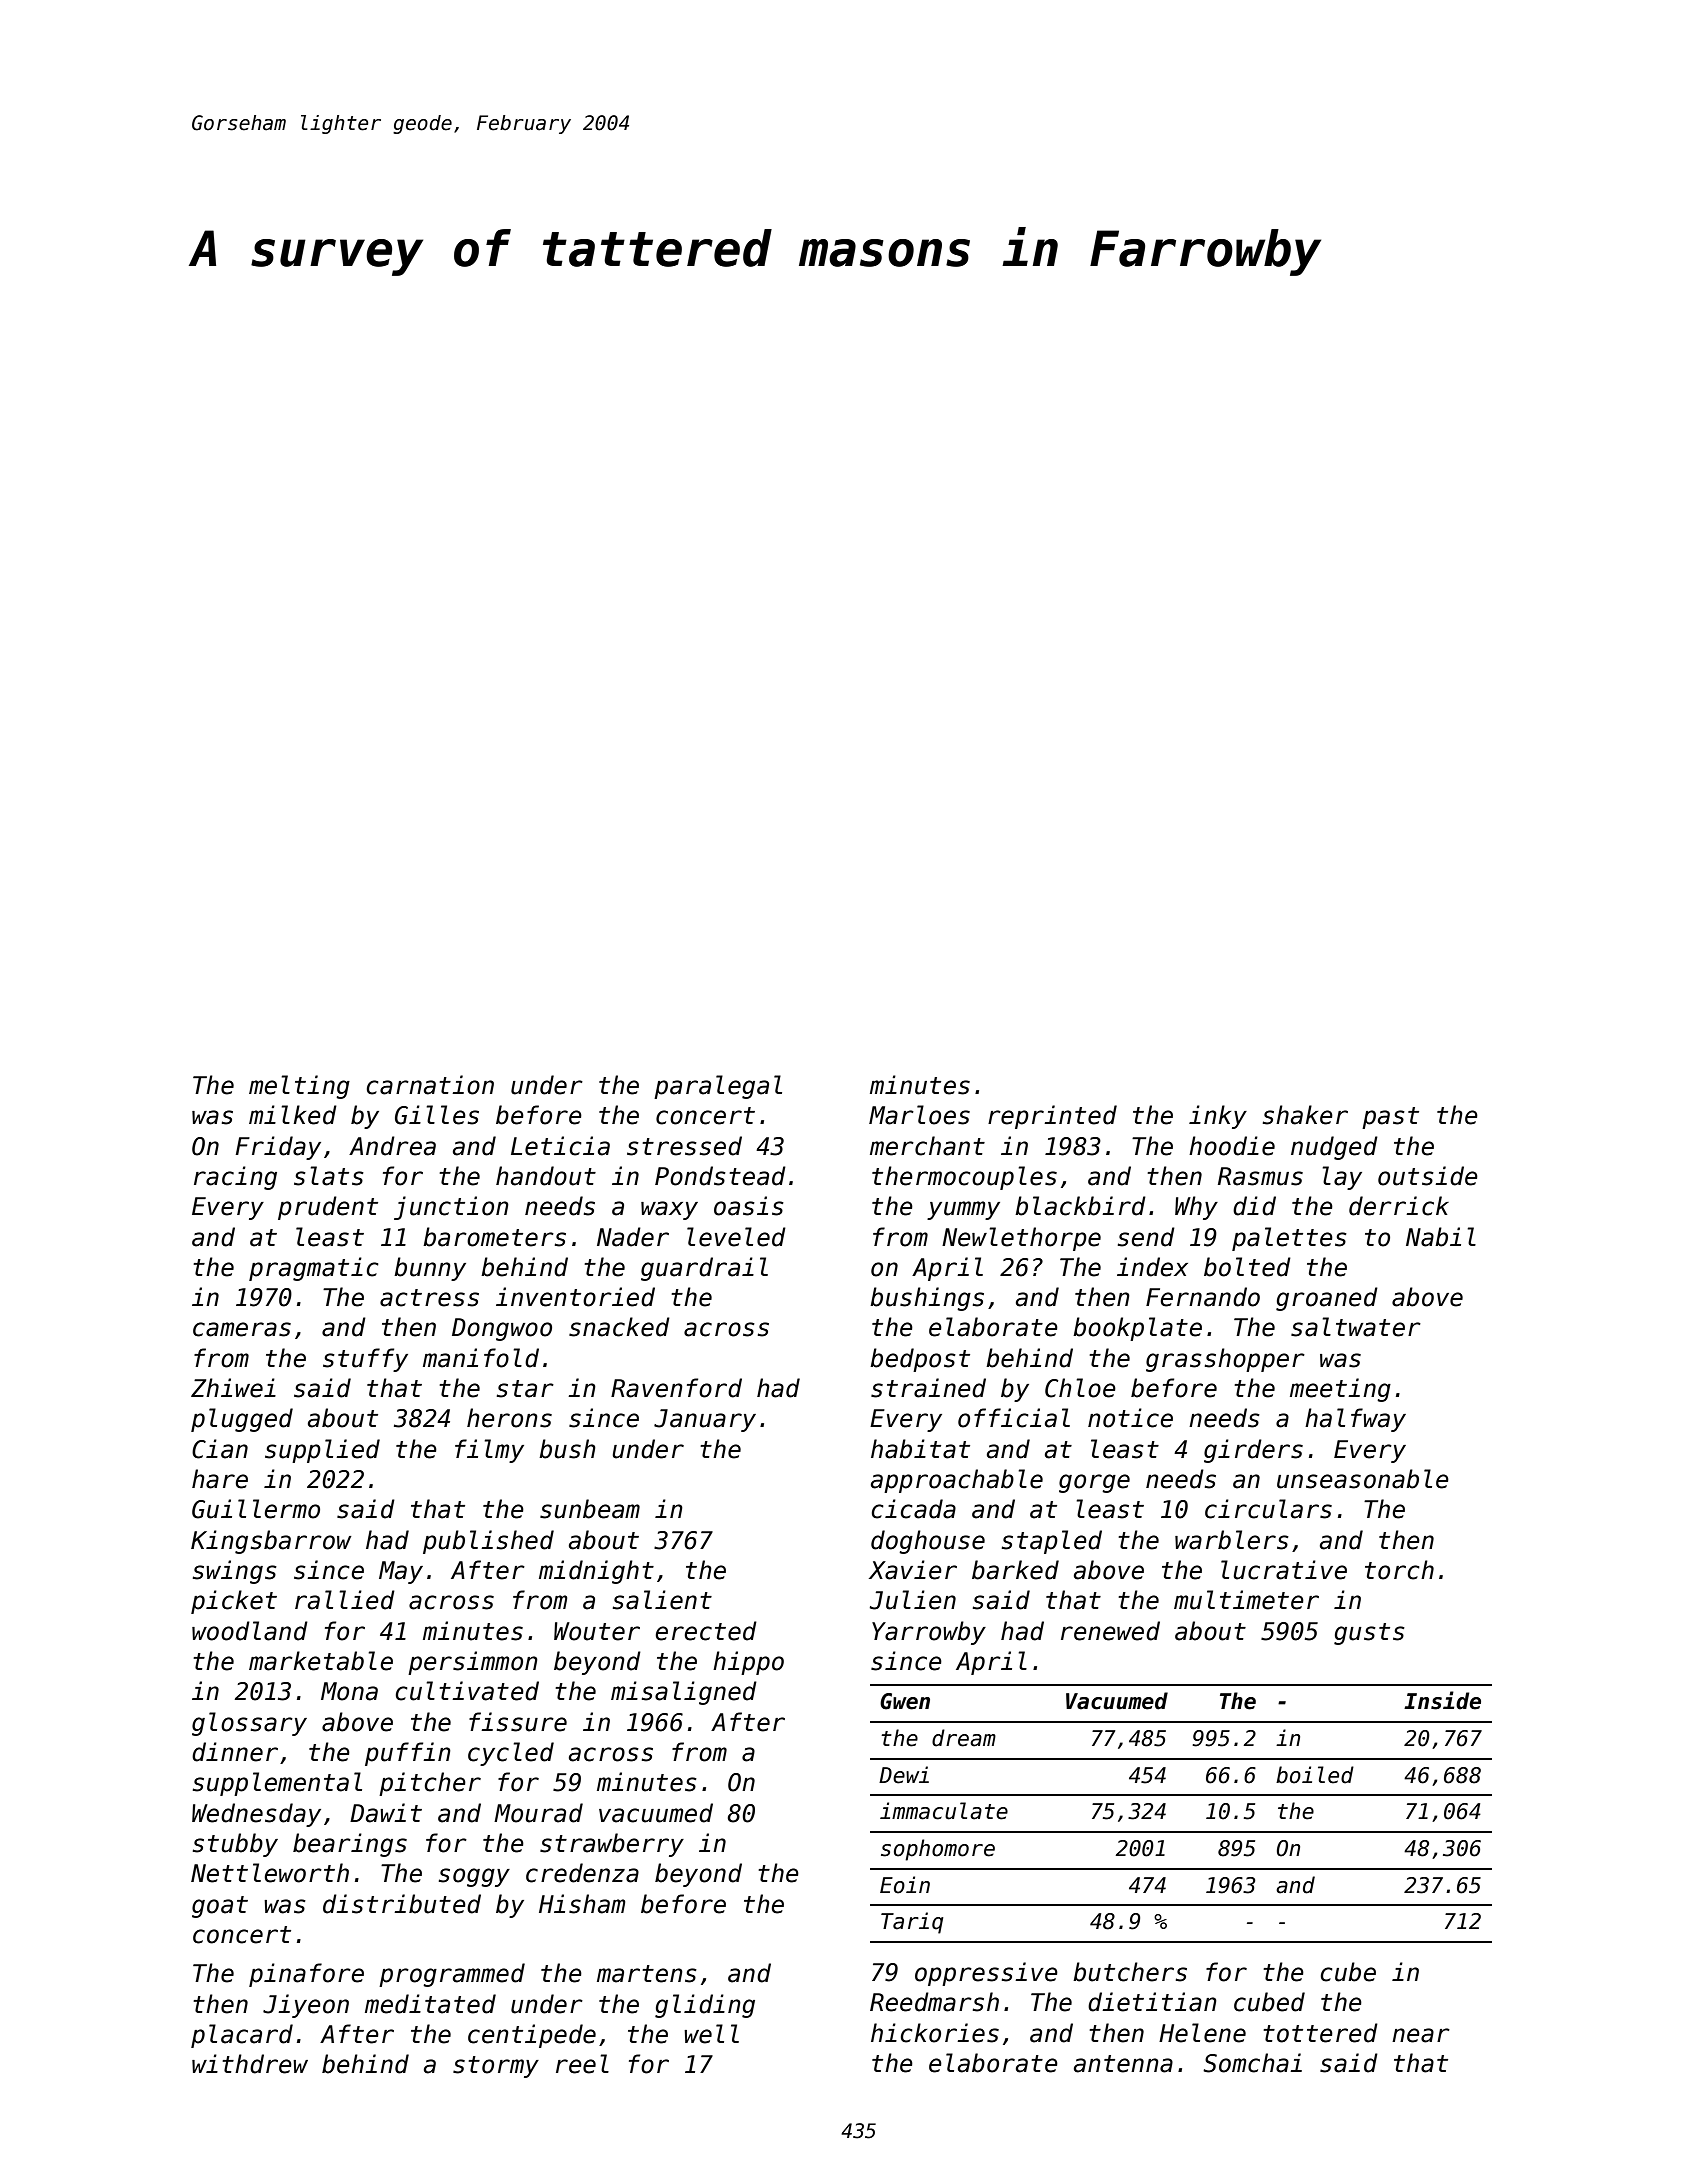 This screenshot has height=2178, width=1683. I want to click on Friday, so click(278, 1148).
